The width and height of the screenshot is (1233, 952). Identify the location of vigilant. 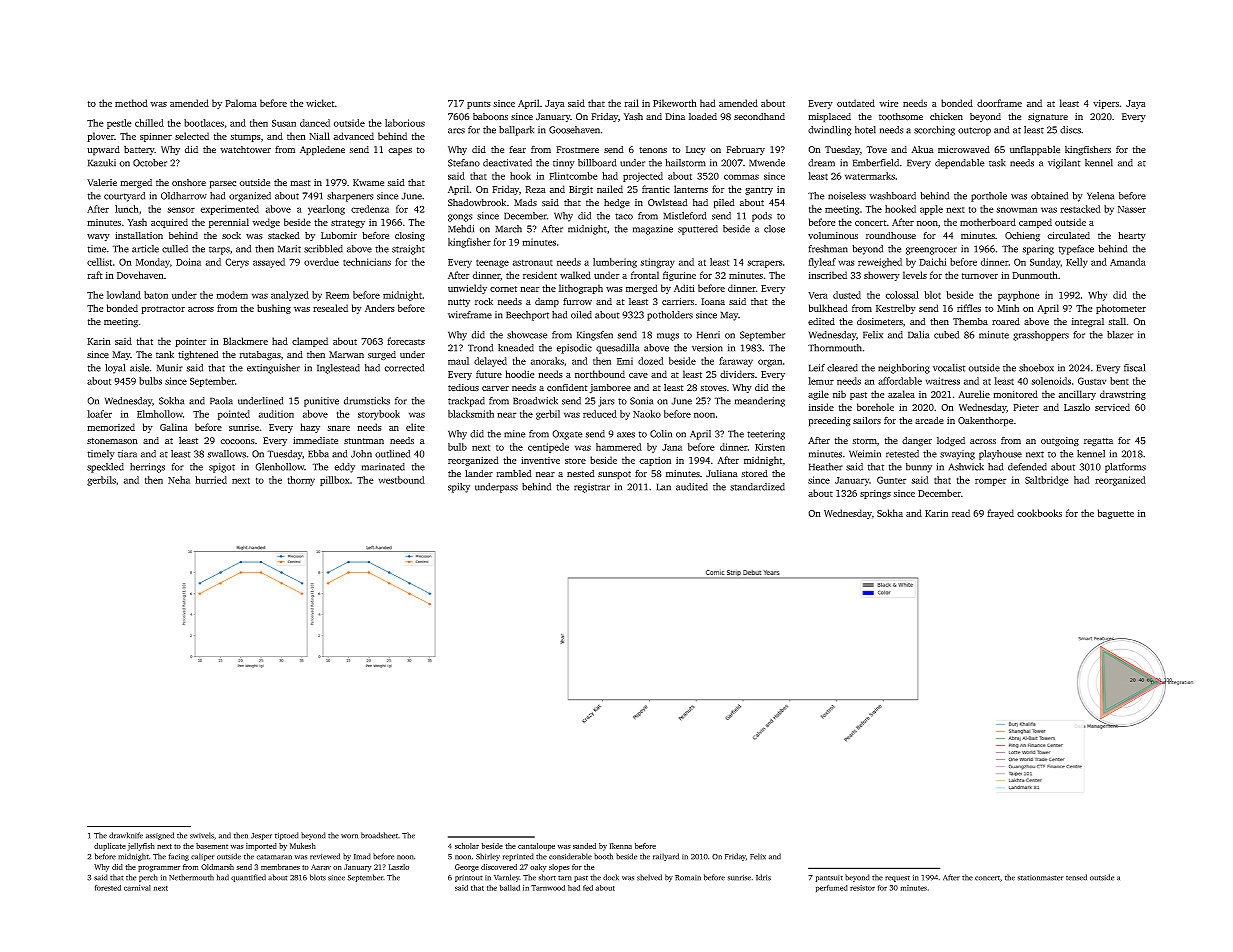
(1064, 164).
